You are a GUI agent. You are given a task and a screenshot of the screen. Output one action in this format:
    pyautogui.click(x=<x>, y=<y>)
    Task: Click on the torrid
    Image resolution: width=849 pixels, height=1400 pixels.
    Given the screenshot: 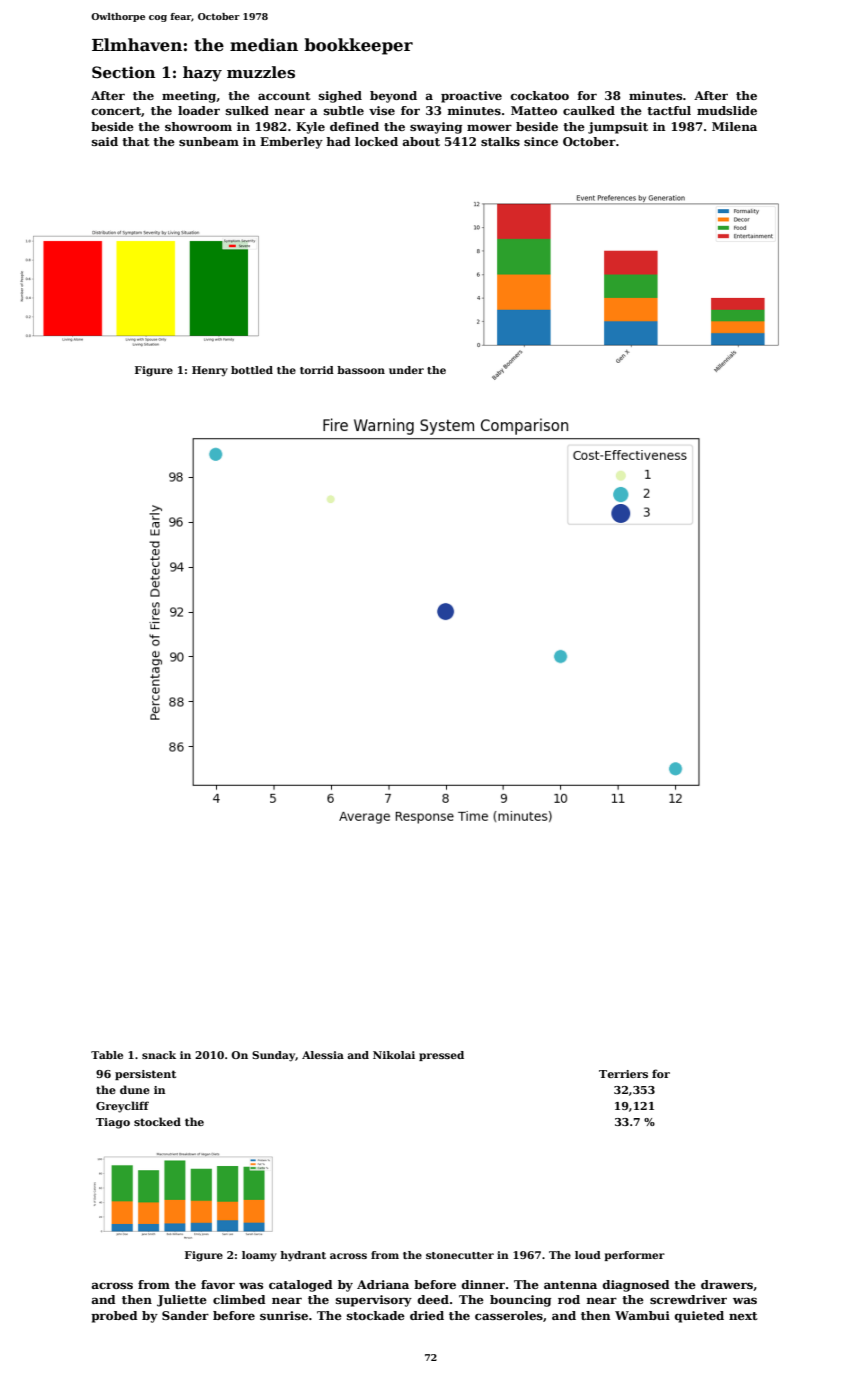 What is the action you would take?
    pyautogui.click(x=317, y=370)
